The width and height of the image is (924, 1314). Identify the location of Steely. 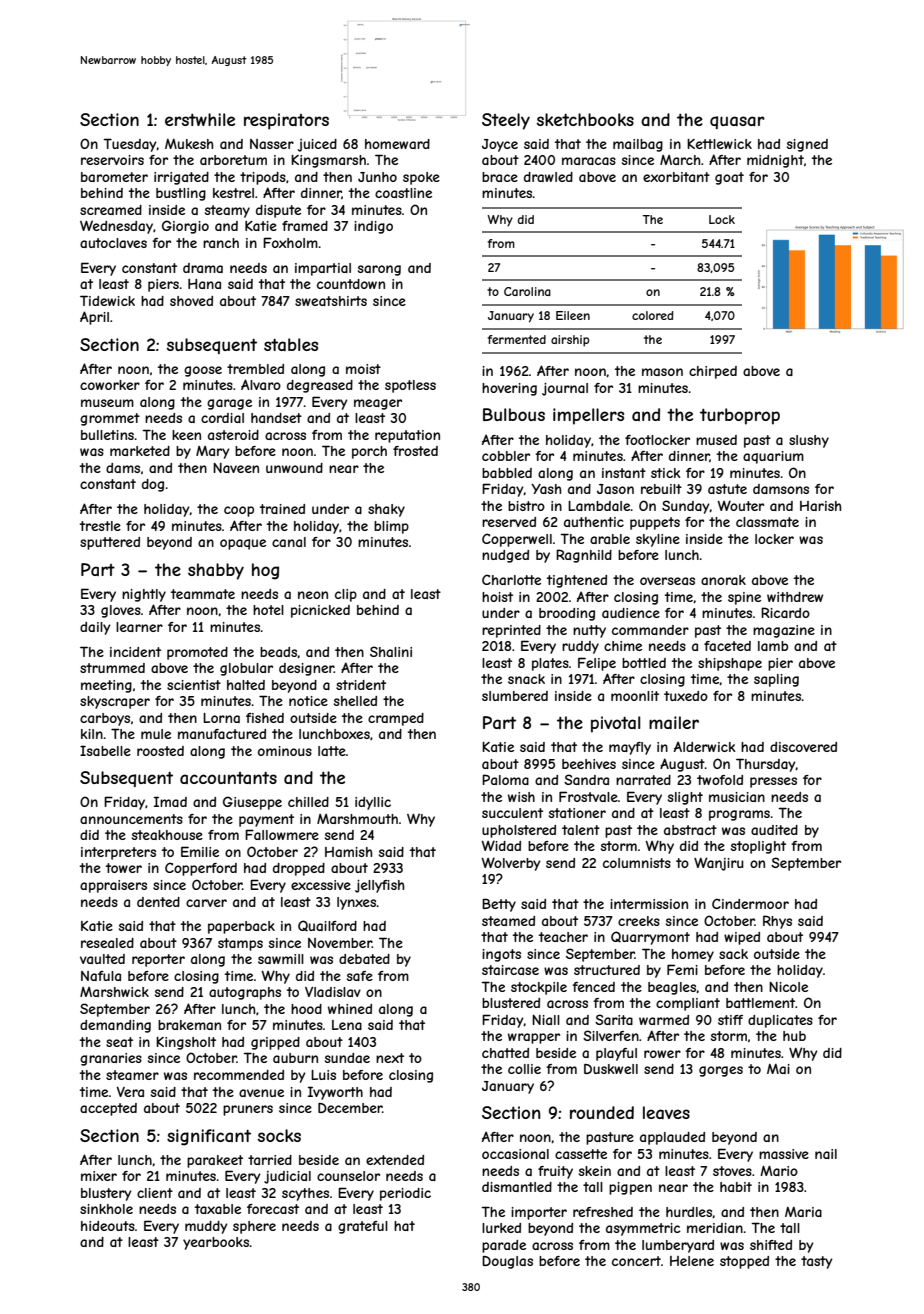
(506, 121).
